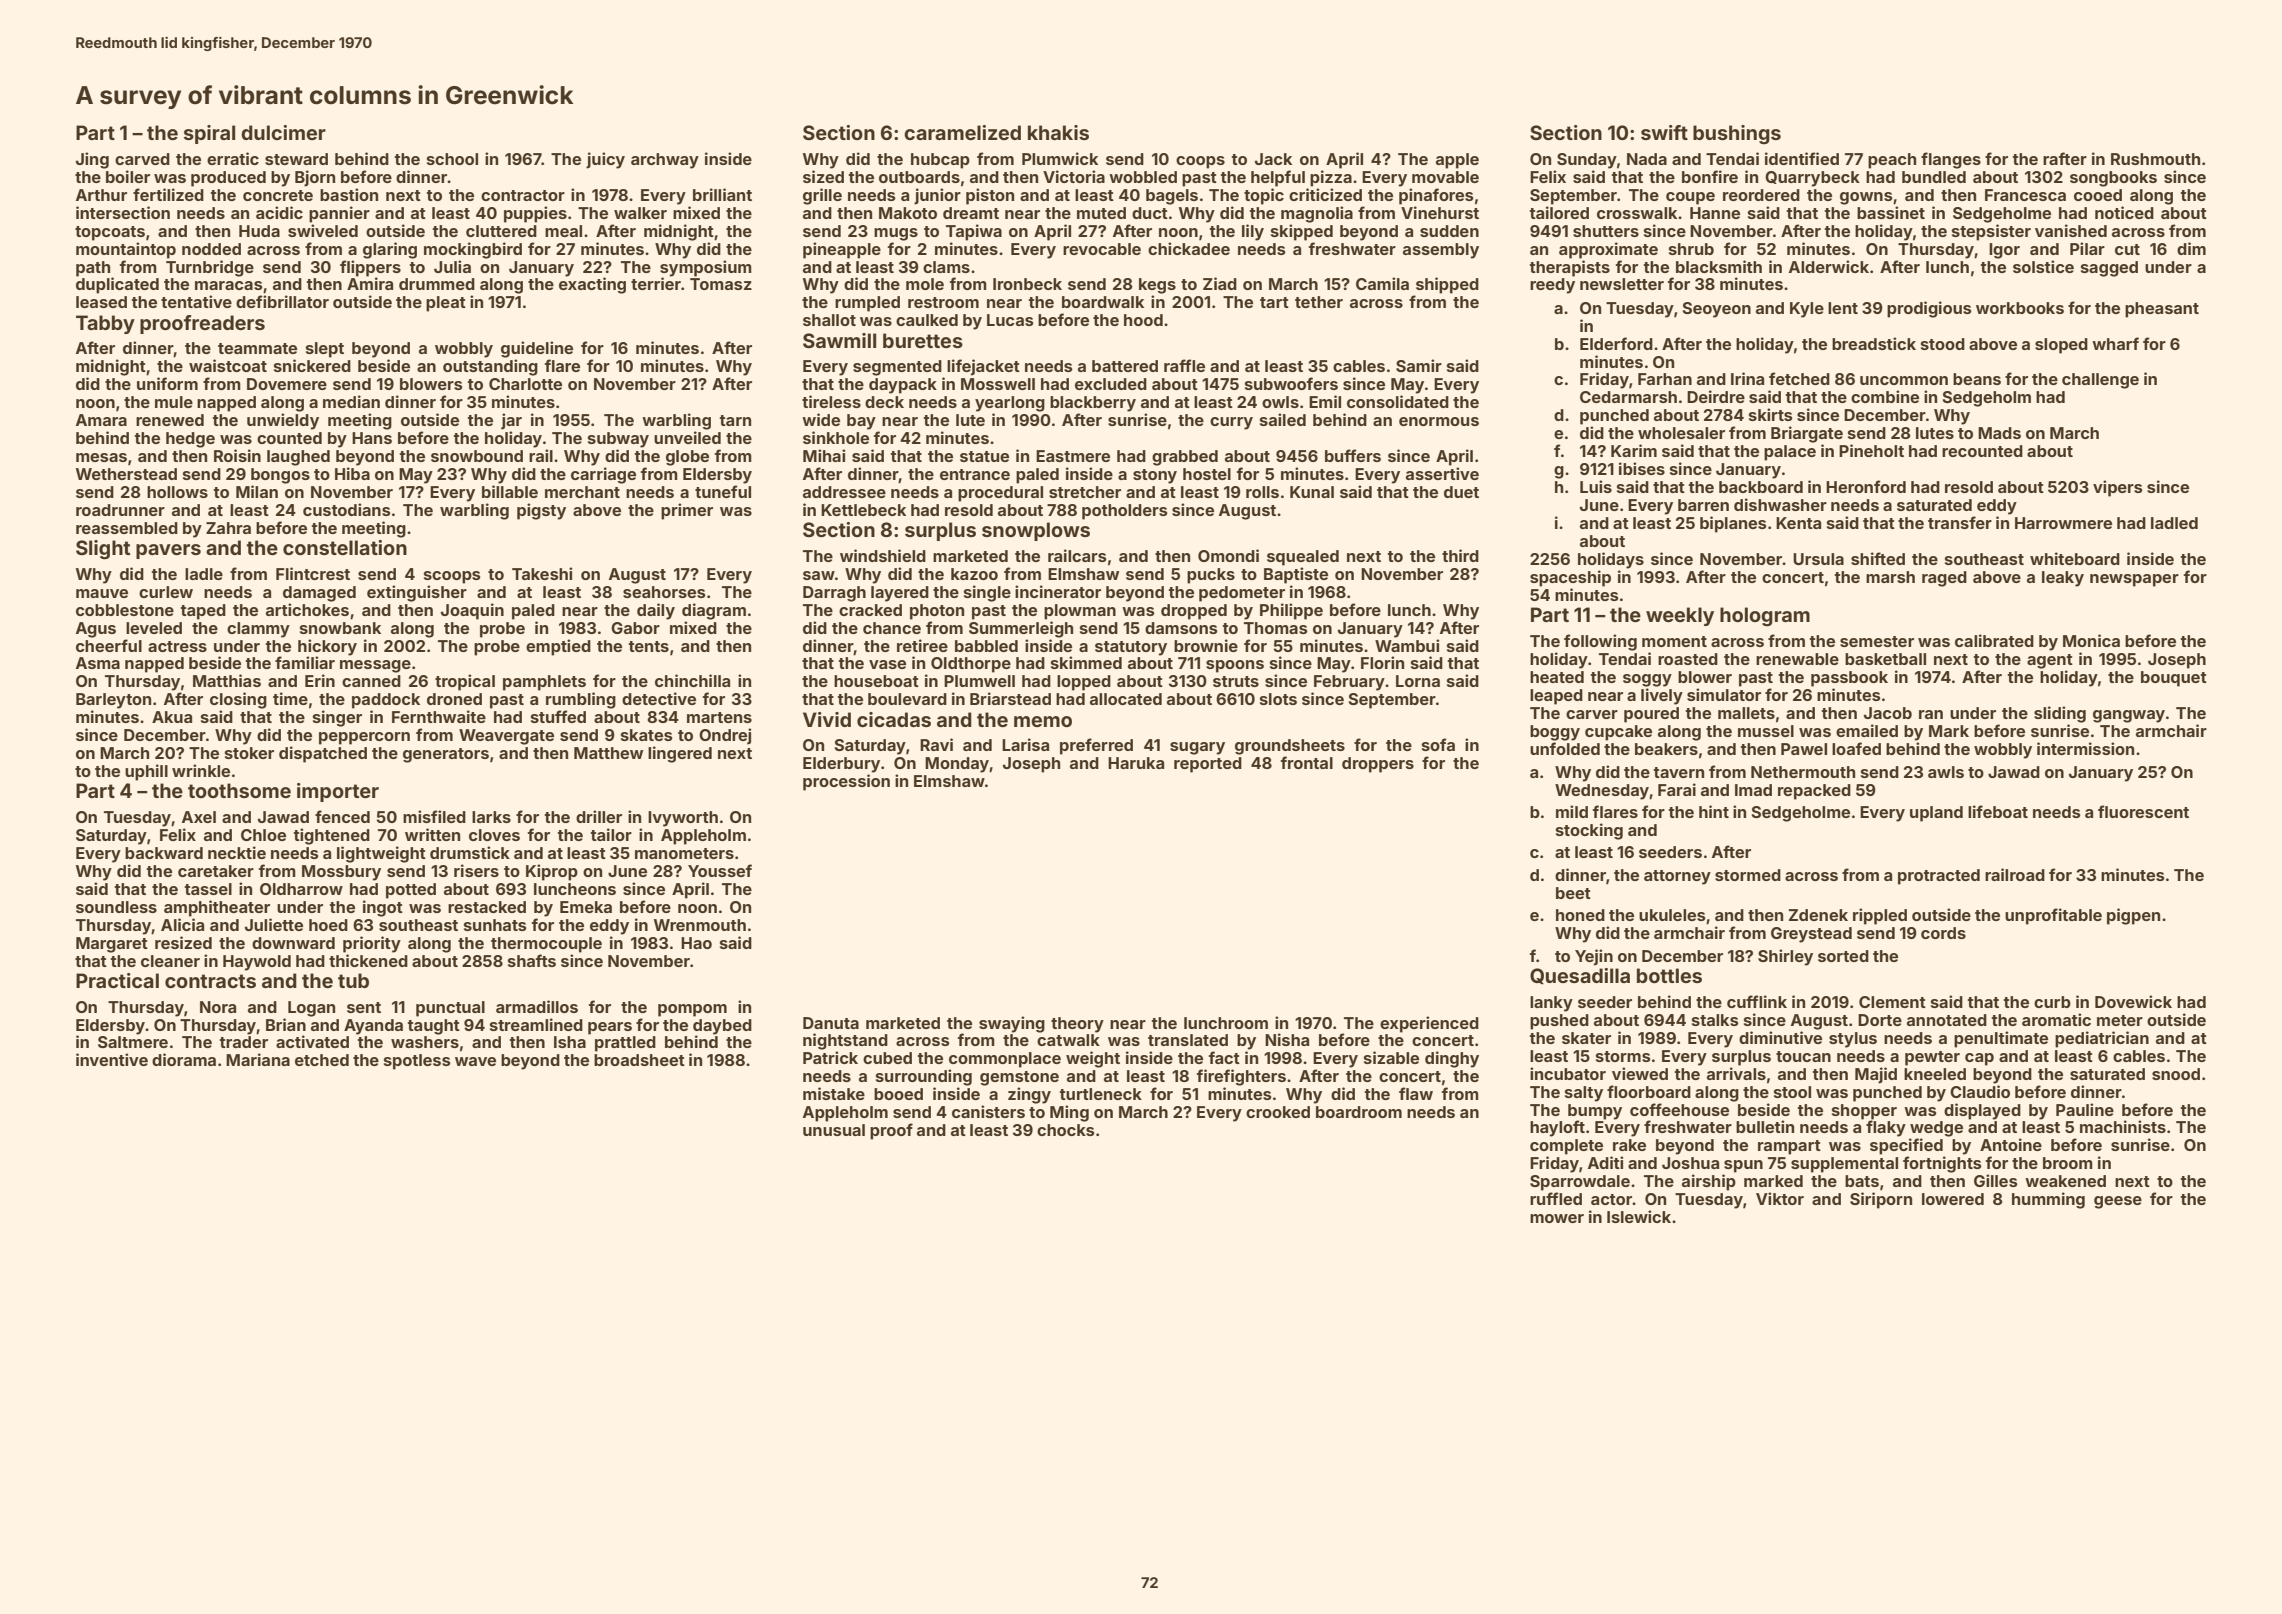 The height and width of the screenshot is (1614, 2282). What do you see at coordinates (1737, 135) in the screenshot?
I see `bushings` at bounding box center [1737, 135].
